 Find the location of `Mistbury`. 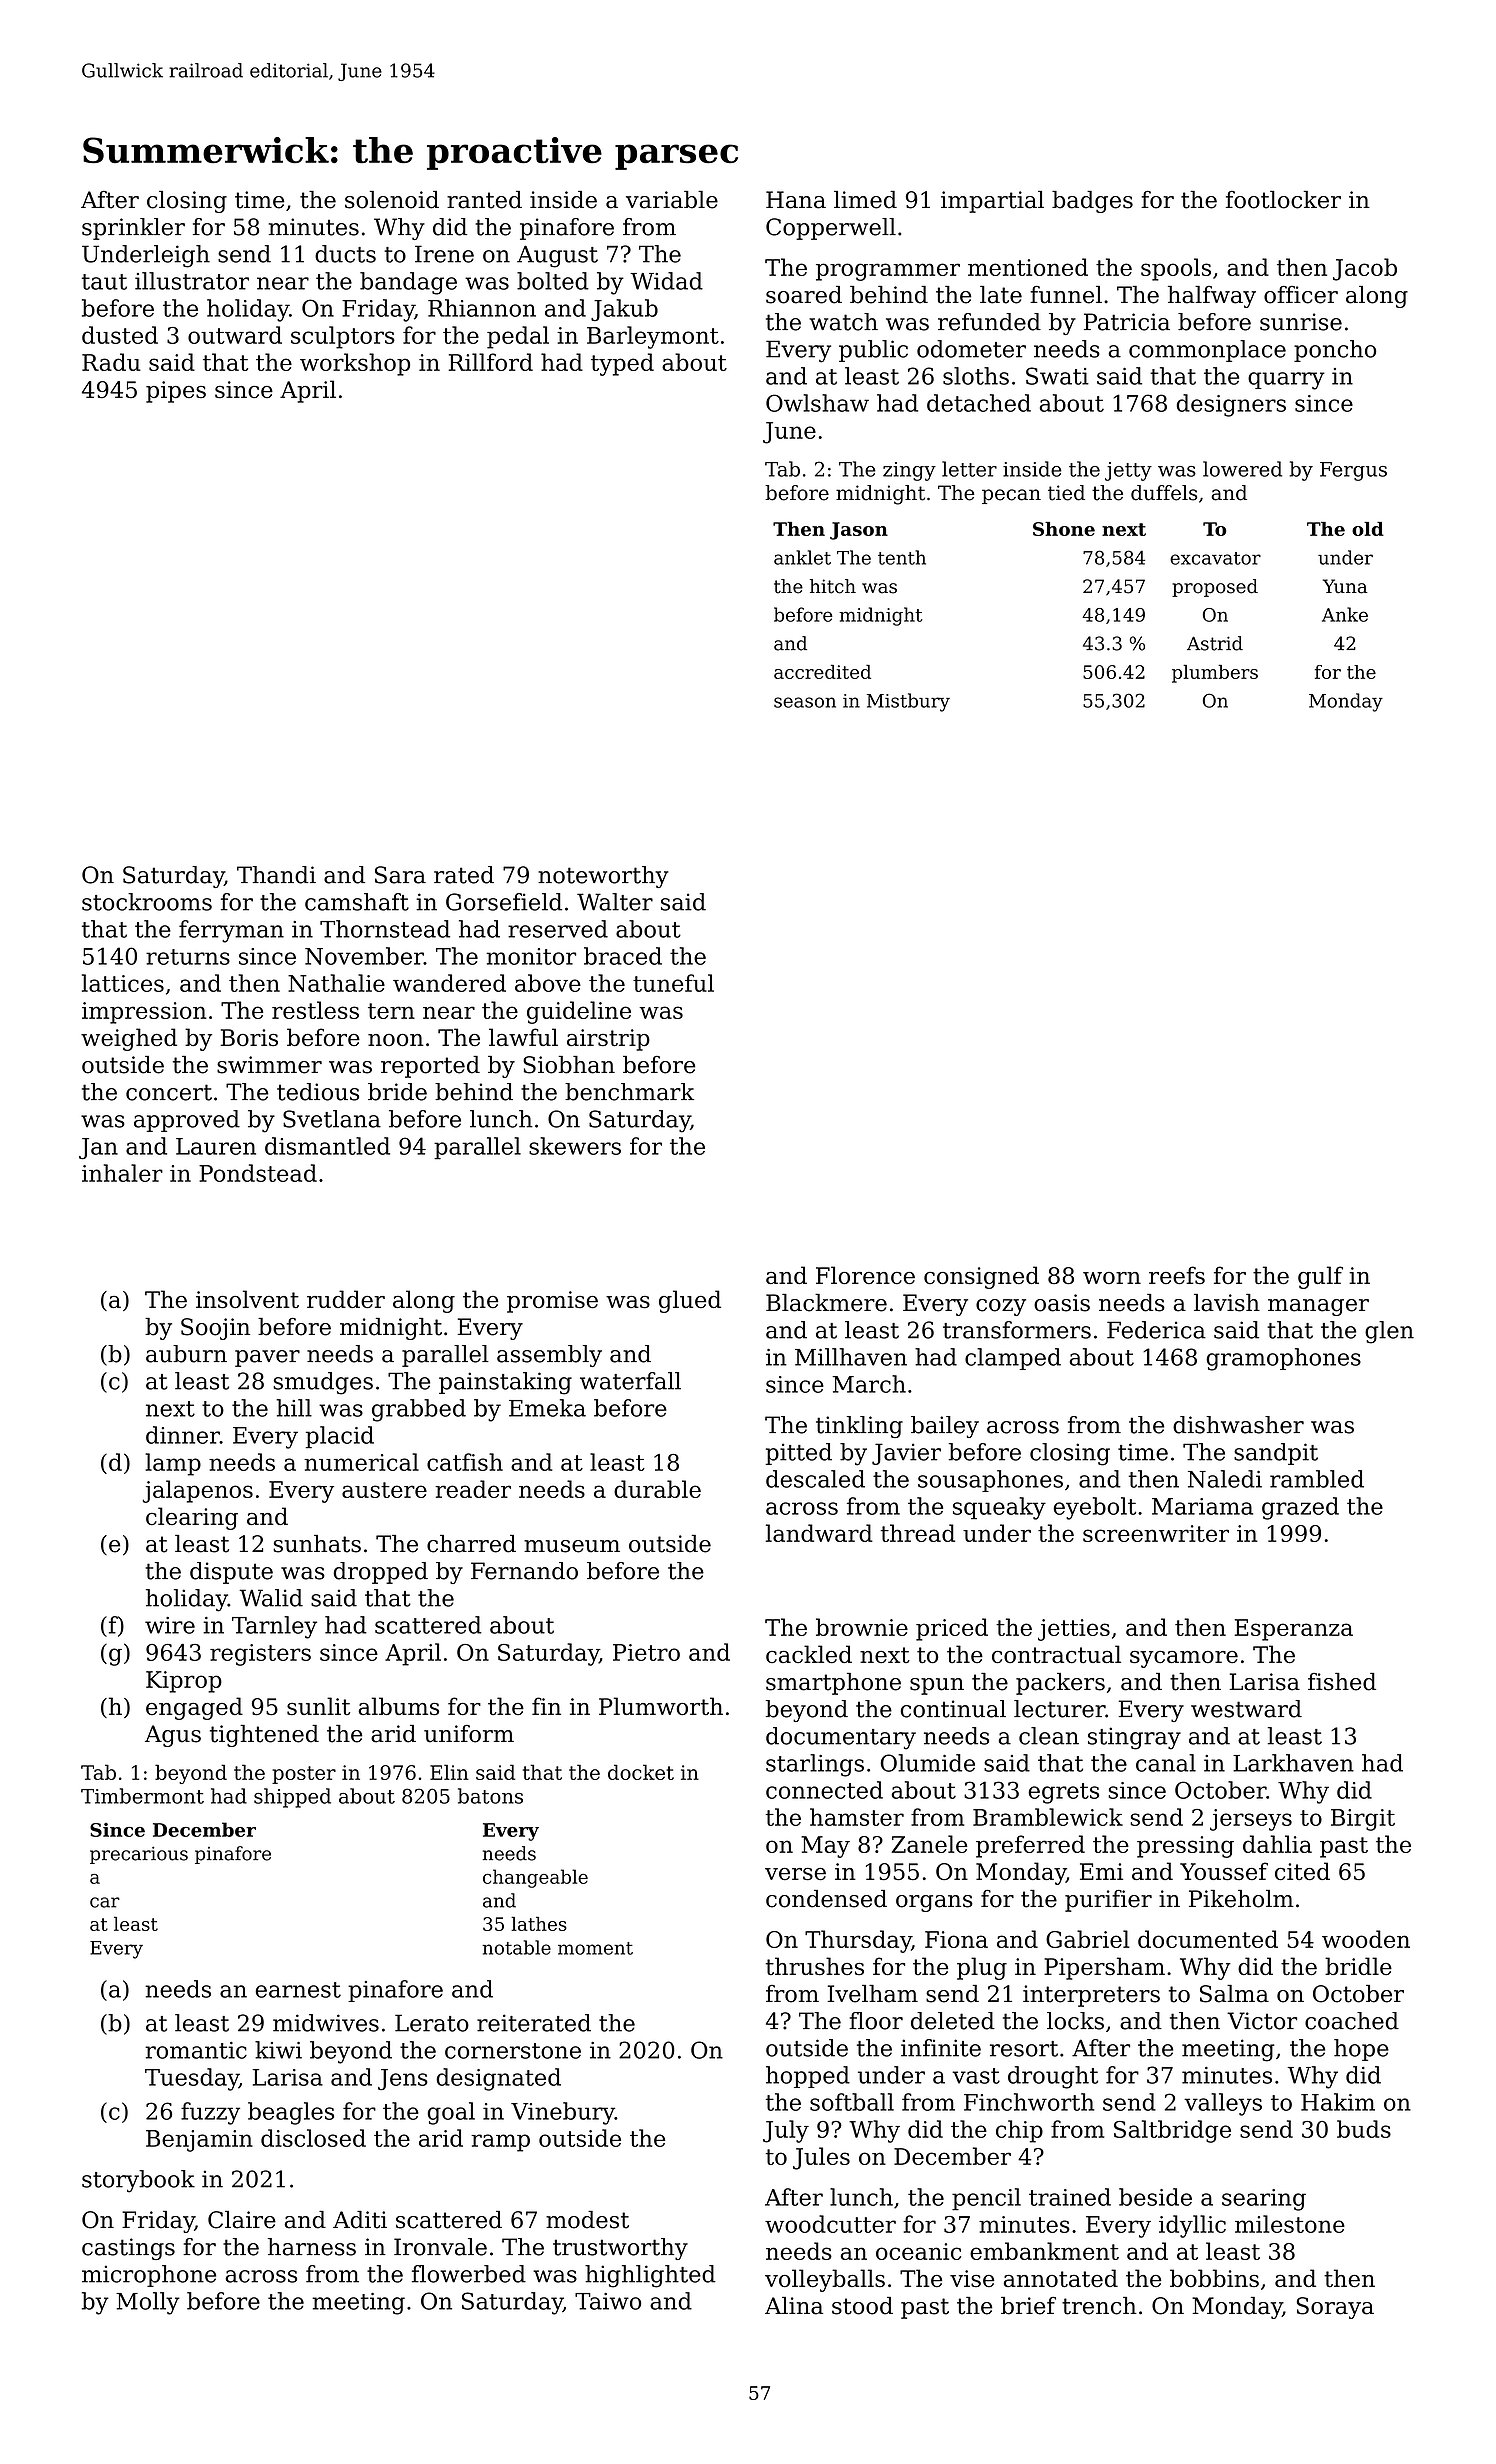

Mistbury is located at coordinates (908, 702).
